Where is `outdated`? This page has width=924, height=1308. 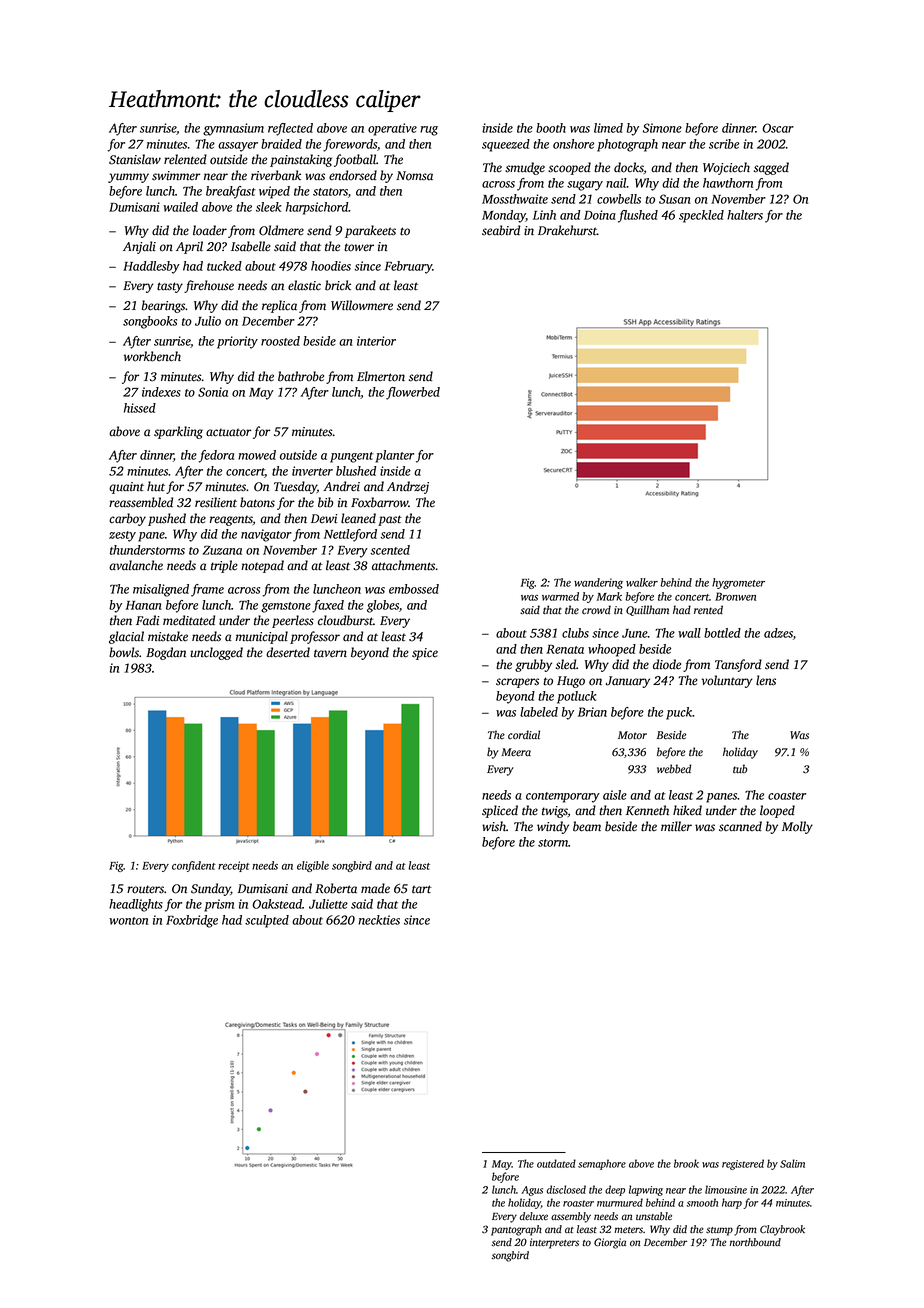 outdated is located at coordinates (556, 1163).
